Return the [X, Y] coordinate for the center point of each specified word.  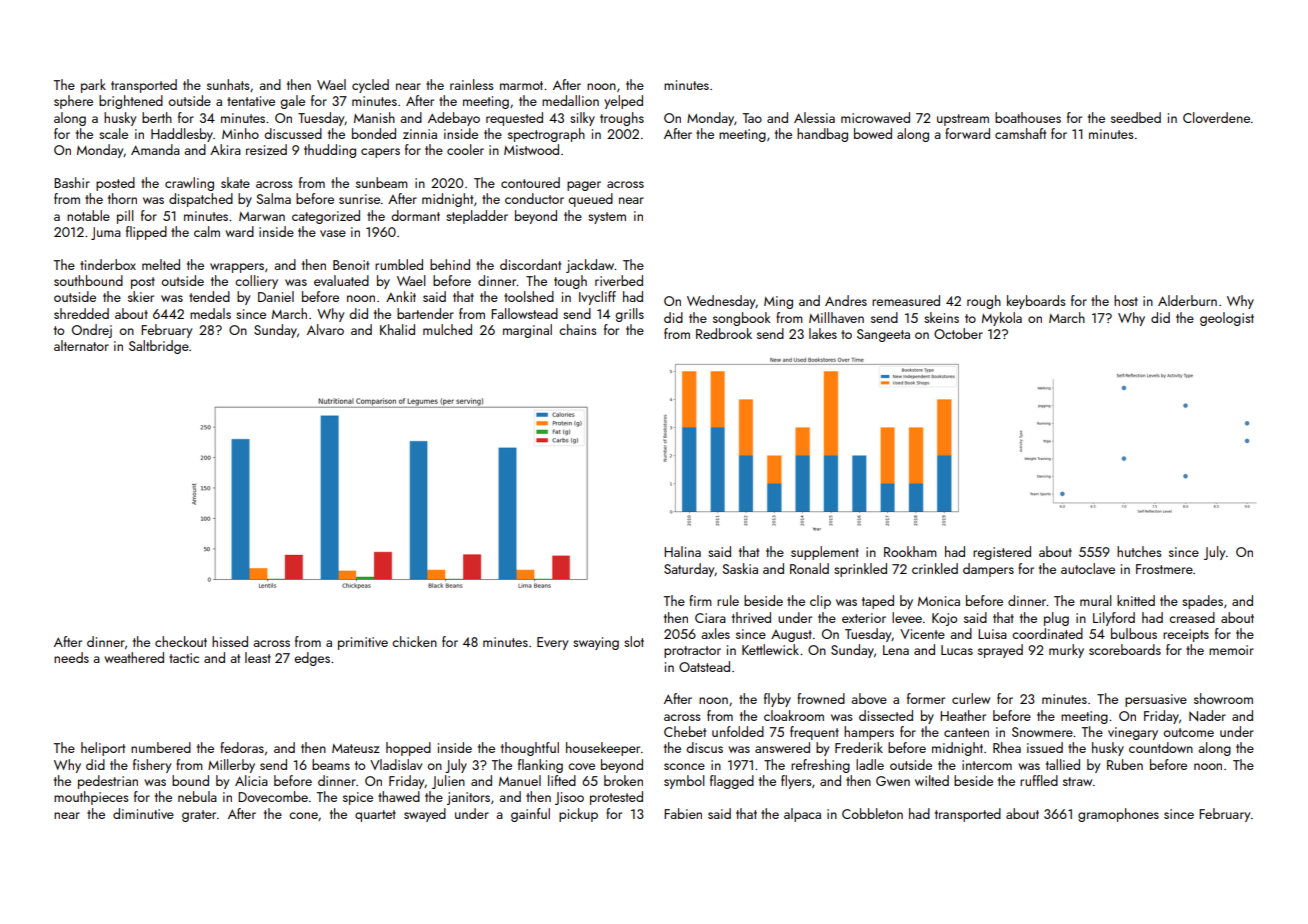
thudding [330, 151]
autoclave [1088, 568]
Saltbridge [159, 347]
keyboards [1036, 302]
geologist [1227, 319]
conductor [534, 198]
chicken [414, 641]
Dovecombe [273, 796]
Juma [106, 233]
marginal [527, 331]
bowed [873, 133]
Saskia [740, 568]
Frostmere [1164, 569]
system [607, 218]
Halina [682, 551]
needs [71, 657]
